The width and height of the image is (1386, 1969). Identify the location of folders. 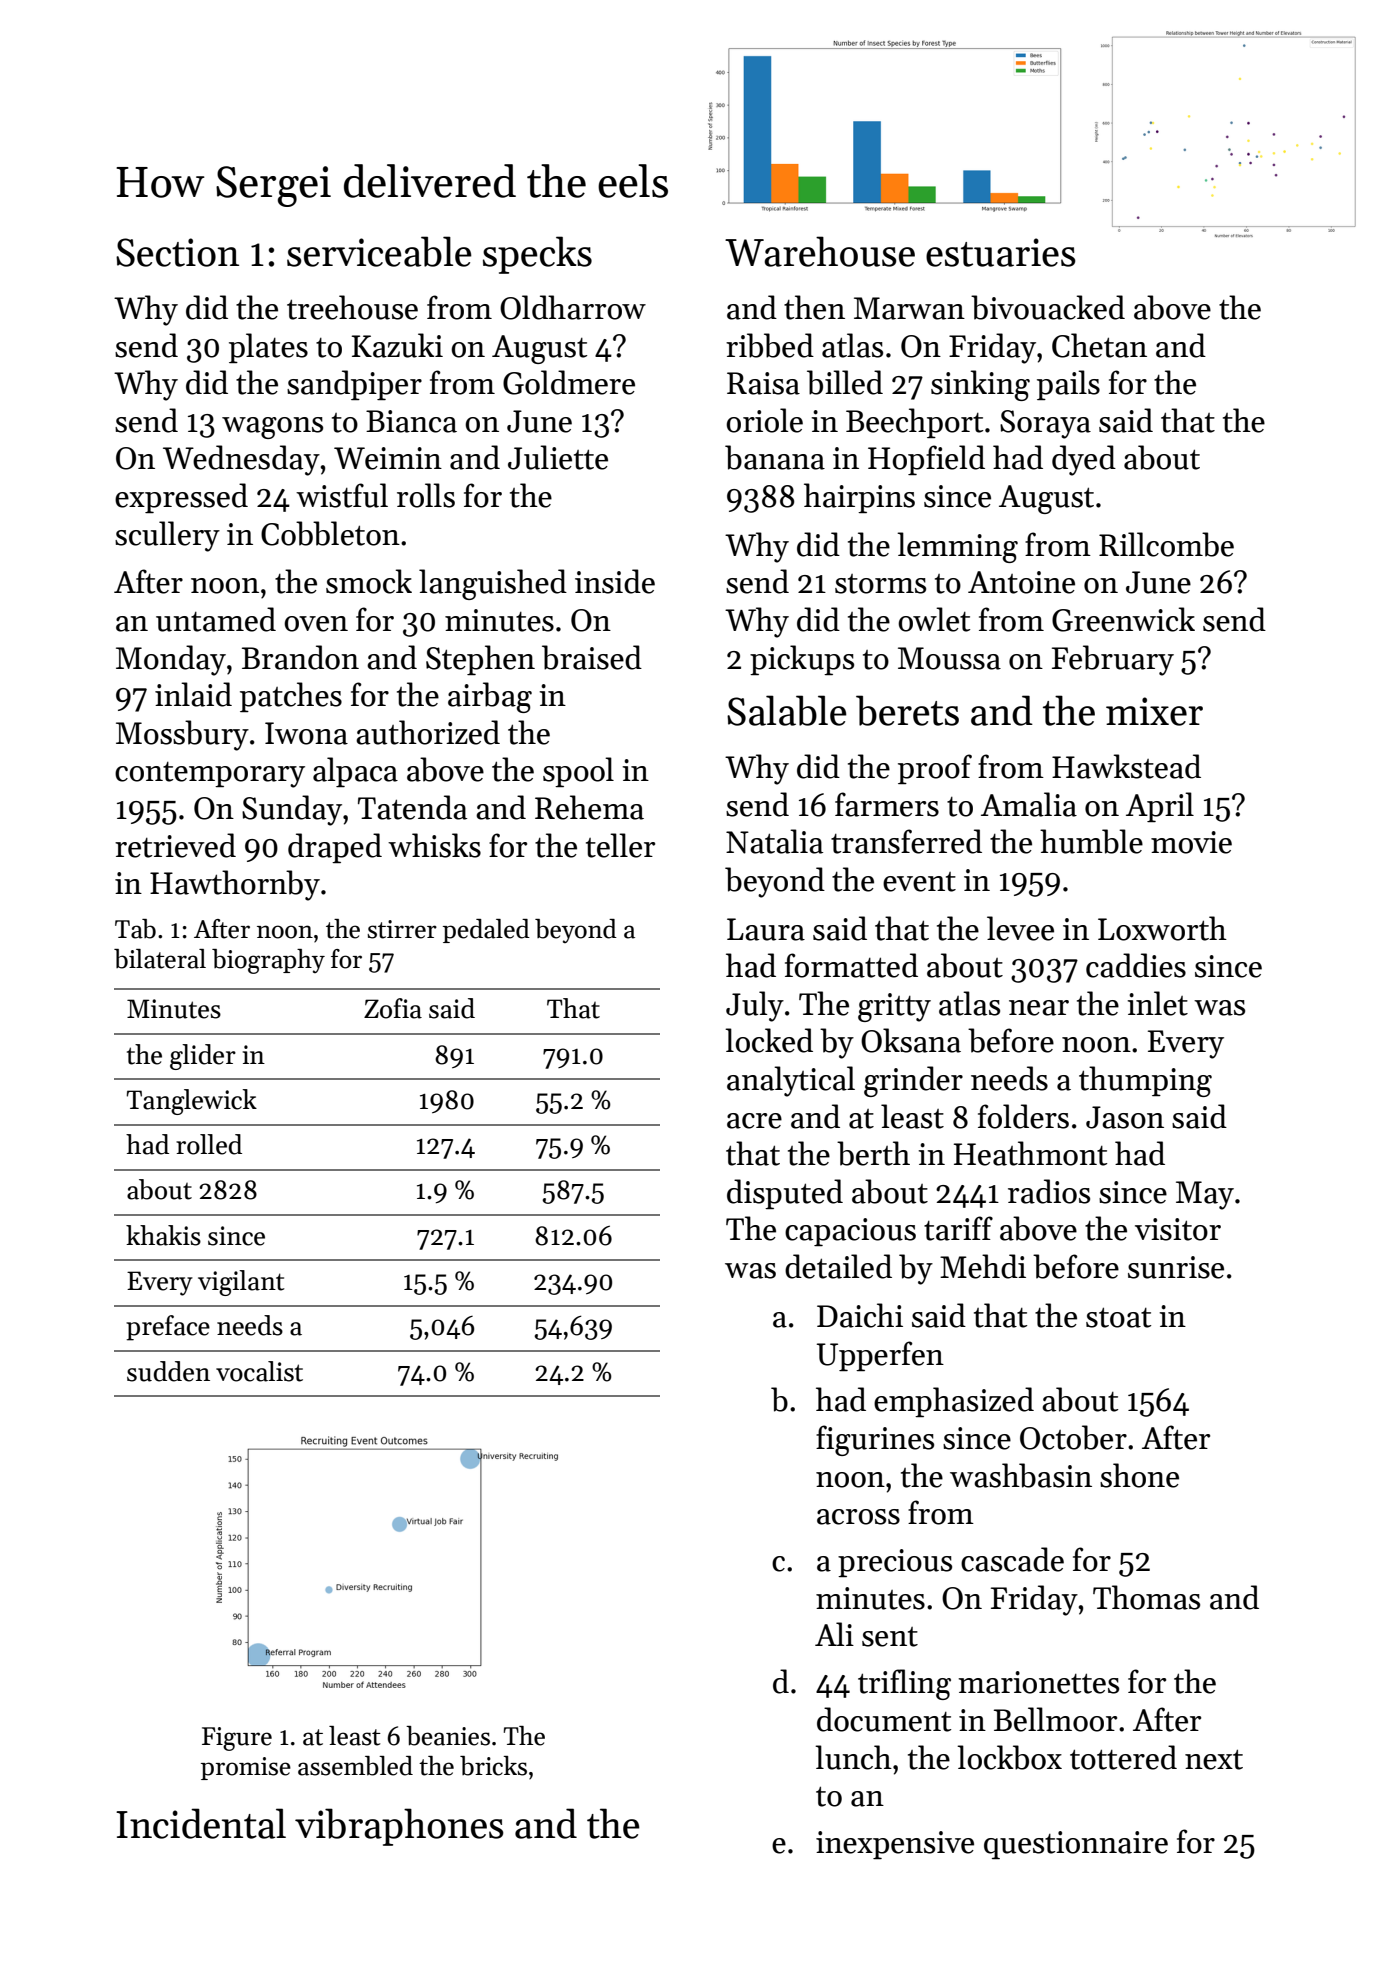
(1023, 1116).
